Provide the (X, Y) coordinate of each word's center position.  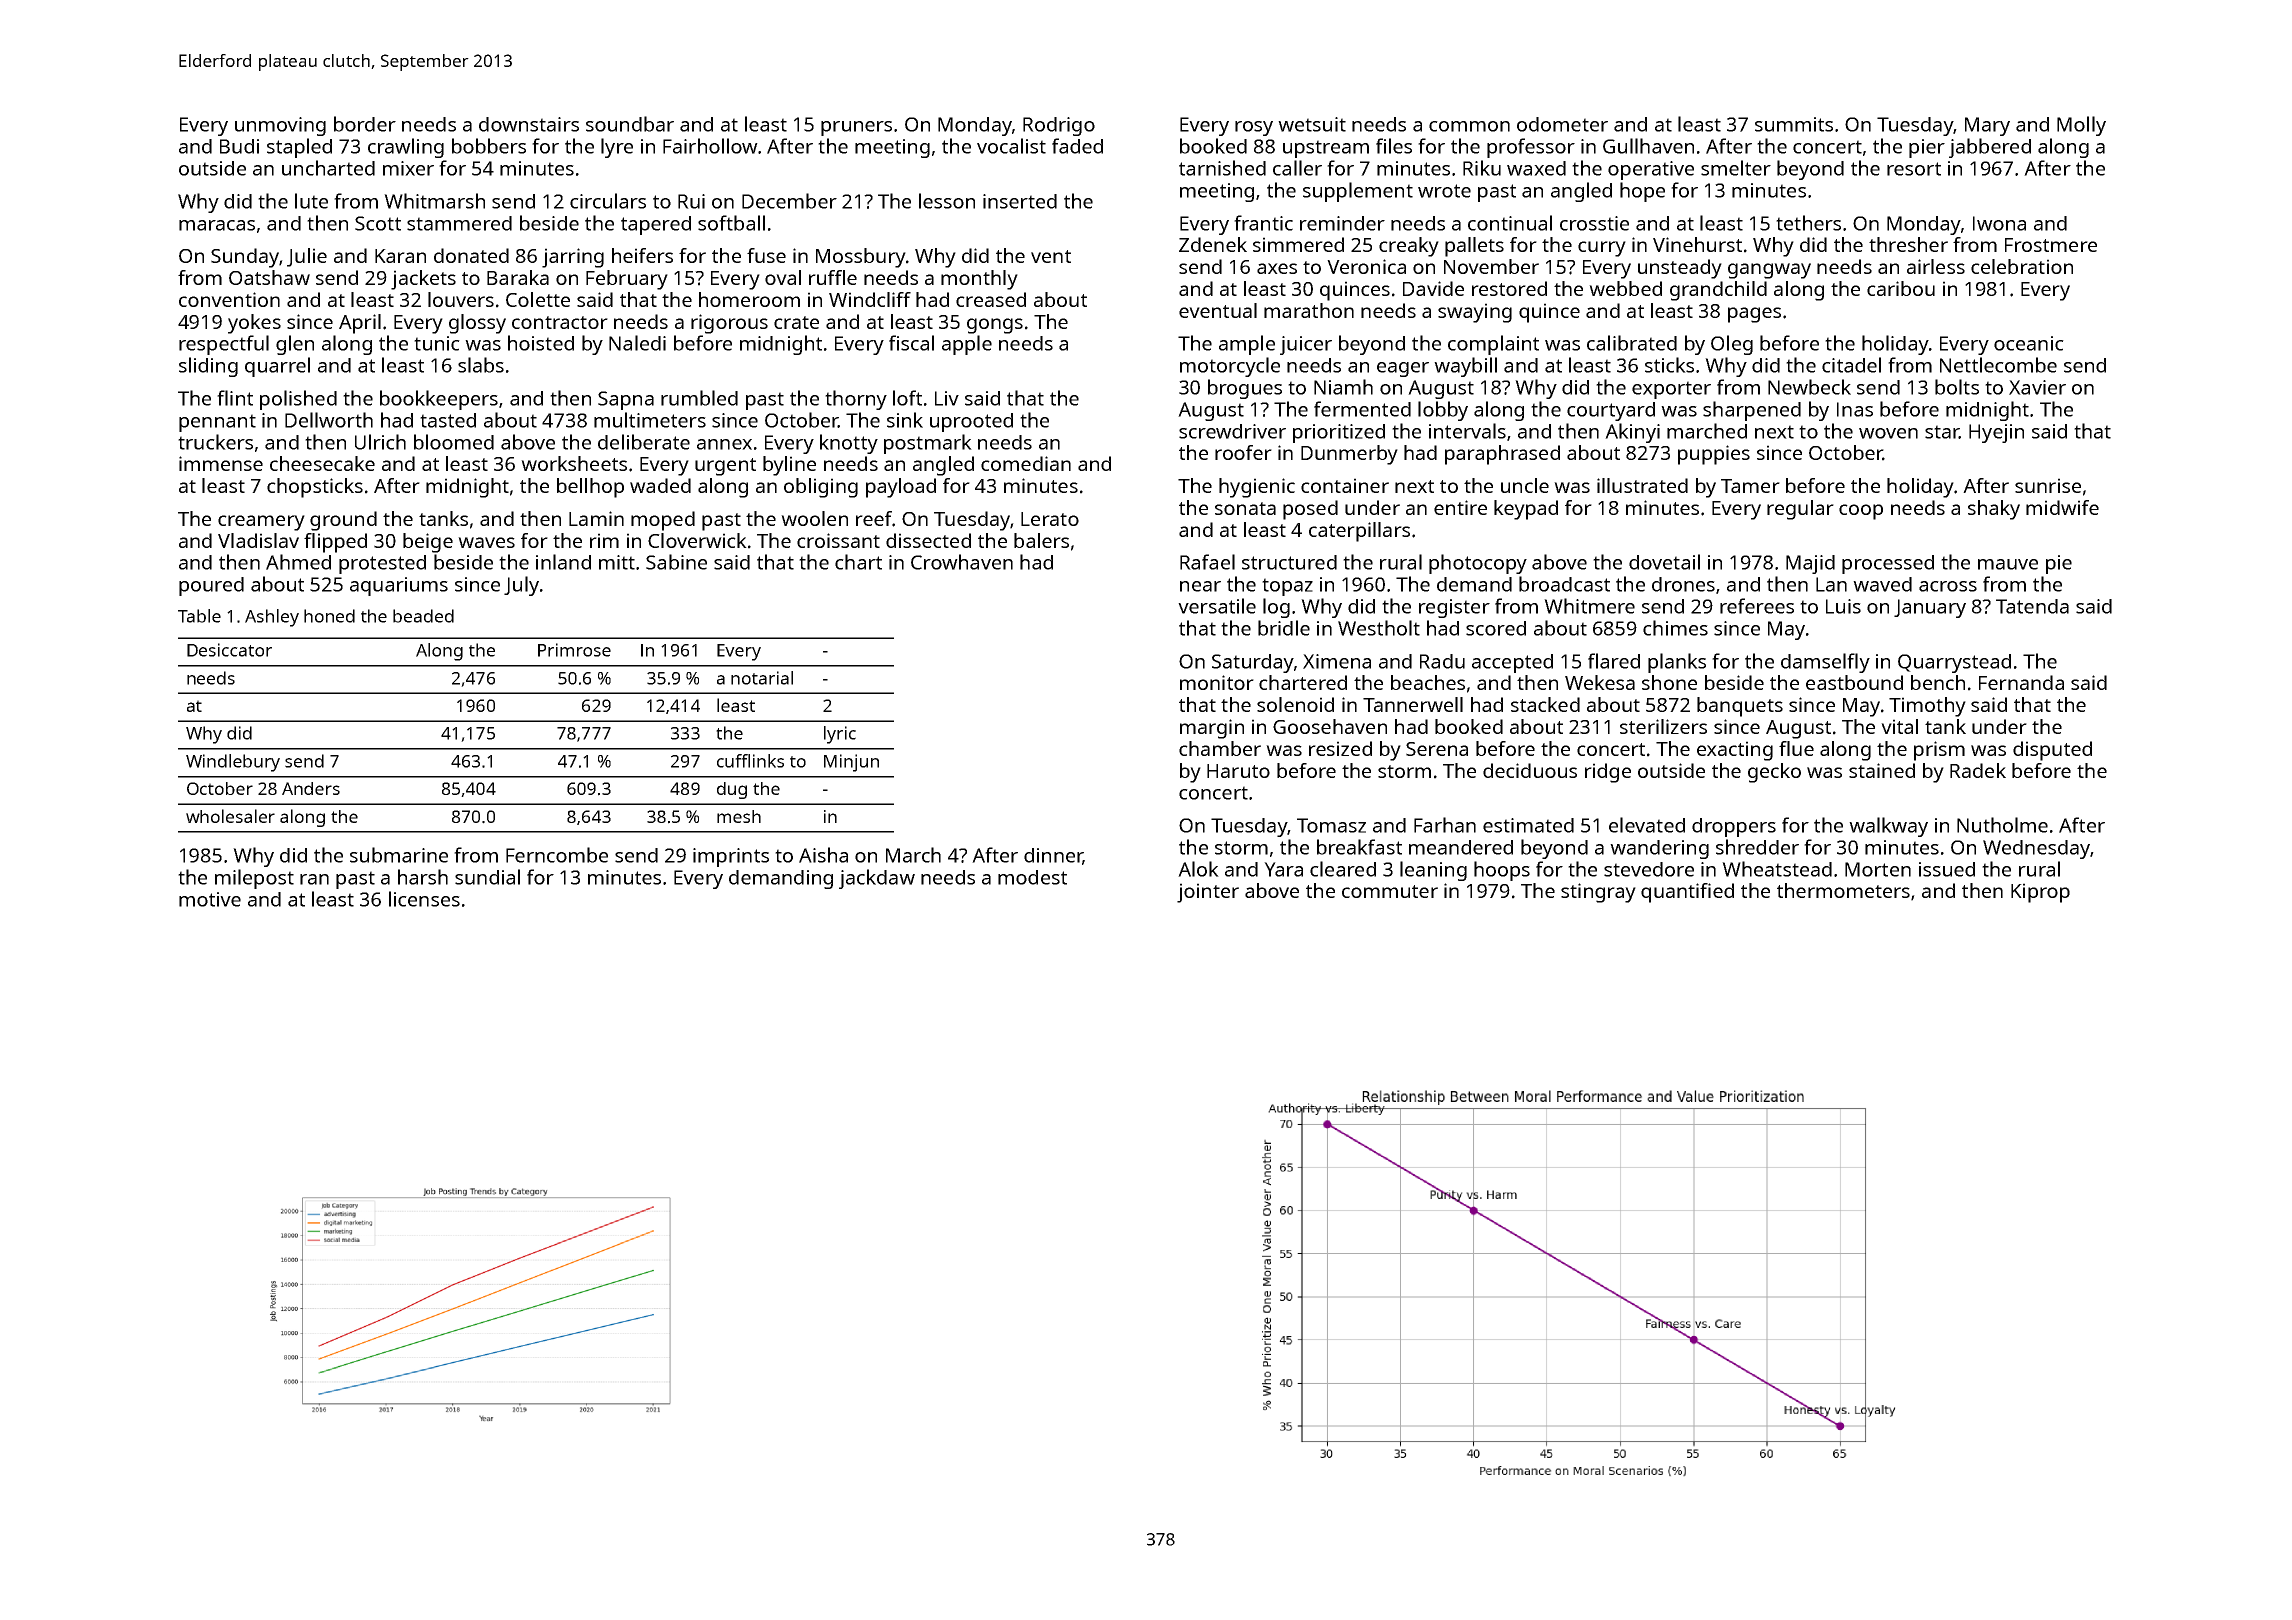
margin (1212, 729)
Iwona (1999, 223)
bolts (1957, 387)
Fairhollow (710, 146)
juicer (1306, 345)
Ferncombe (557, 855)
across (1948, 586)
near (1200, 586)
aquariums (399, 586)
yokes (254, 324)
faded (1077, 146)
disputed (2052, 751)
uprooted (971, 422)
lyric (840, 735)
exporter (1671, 390)
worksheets (574, 463)
